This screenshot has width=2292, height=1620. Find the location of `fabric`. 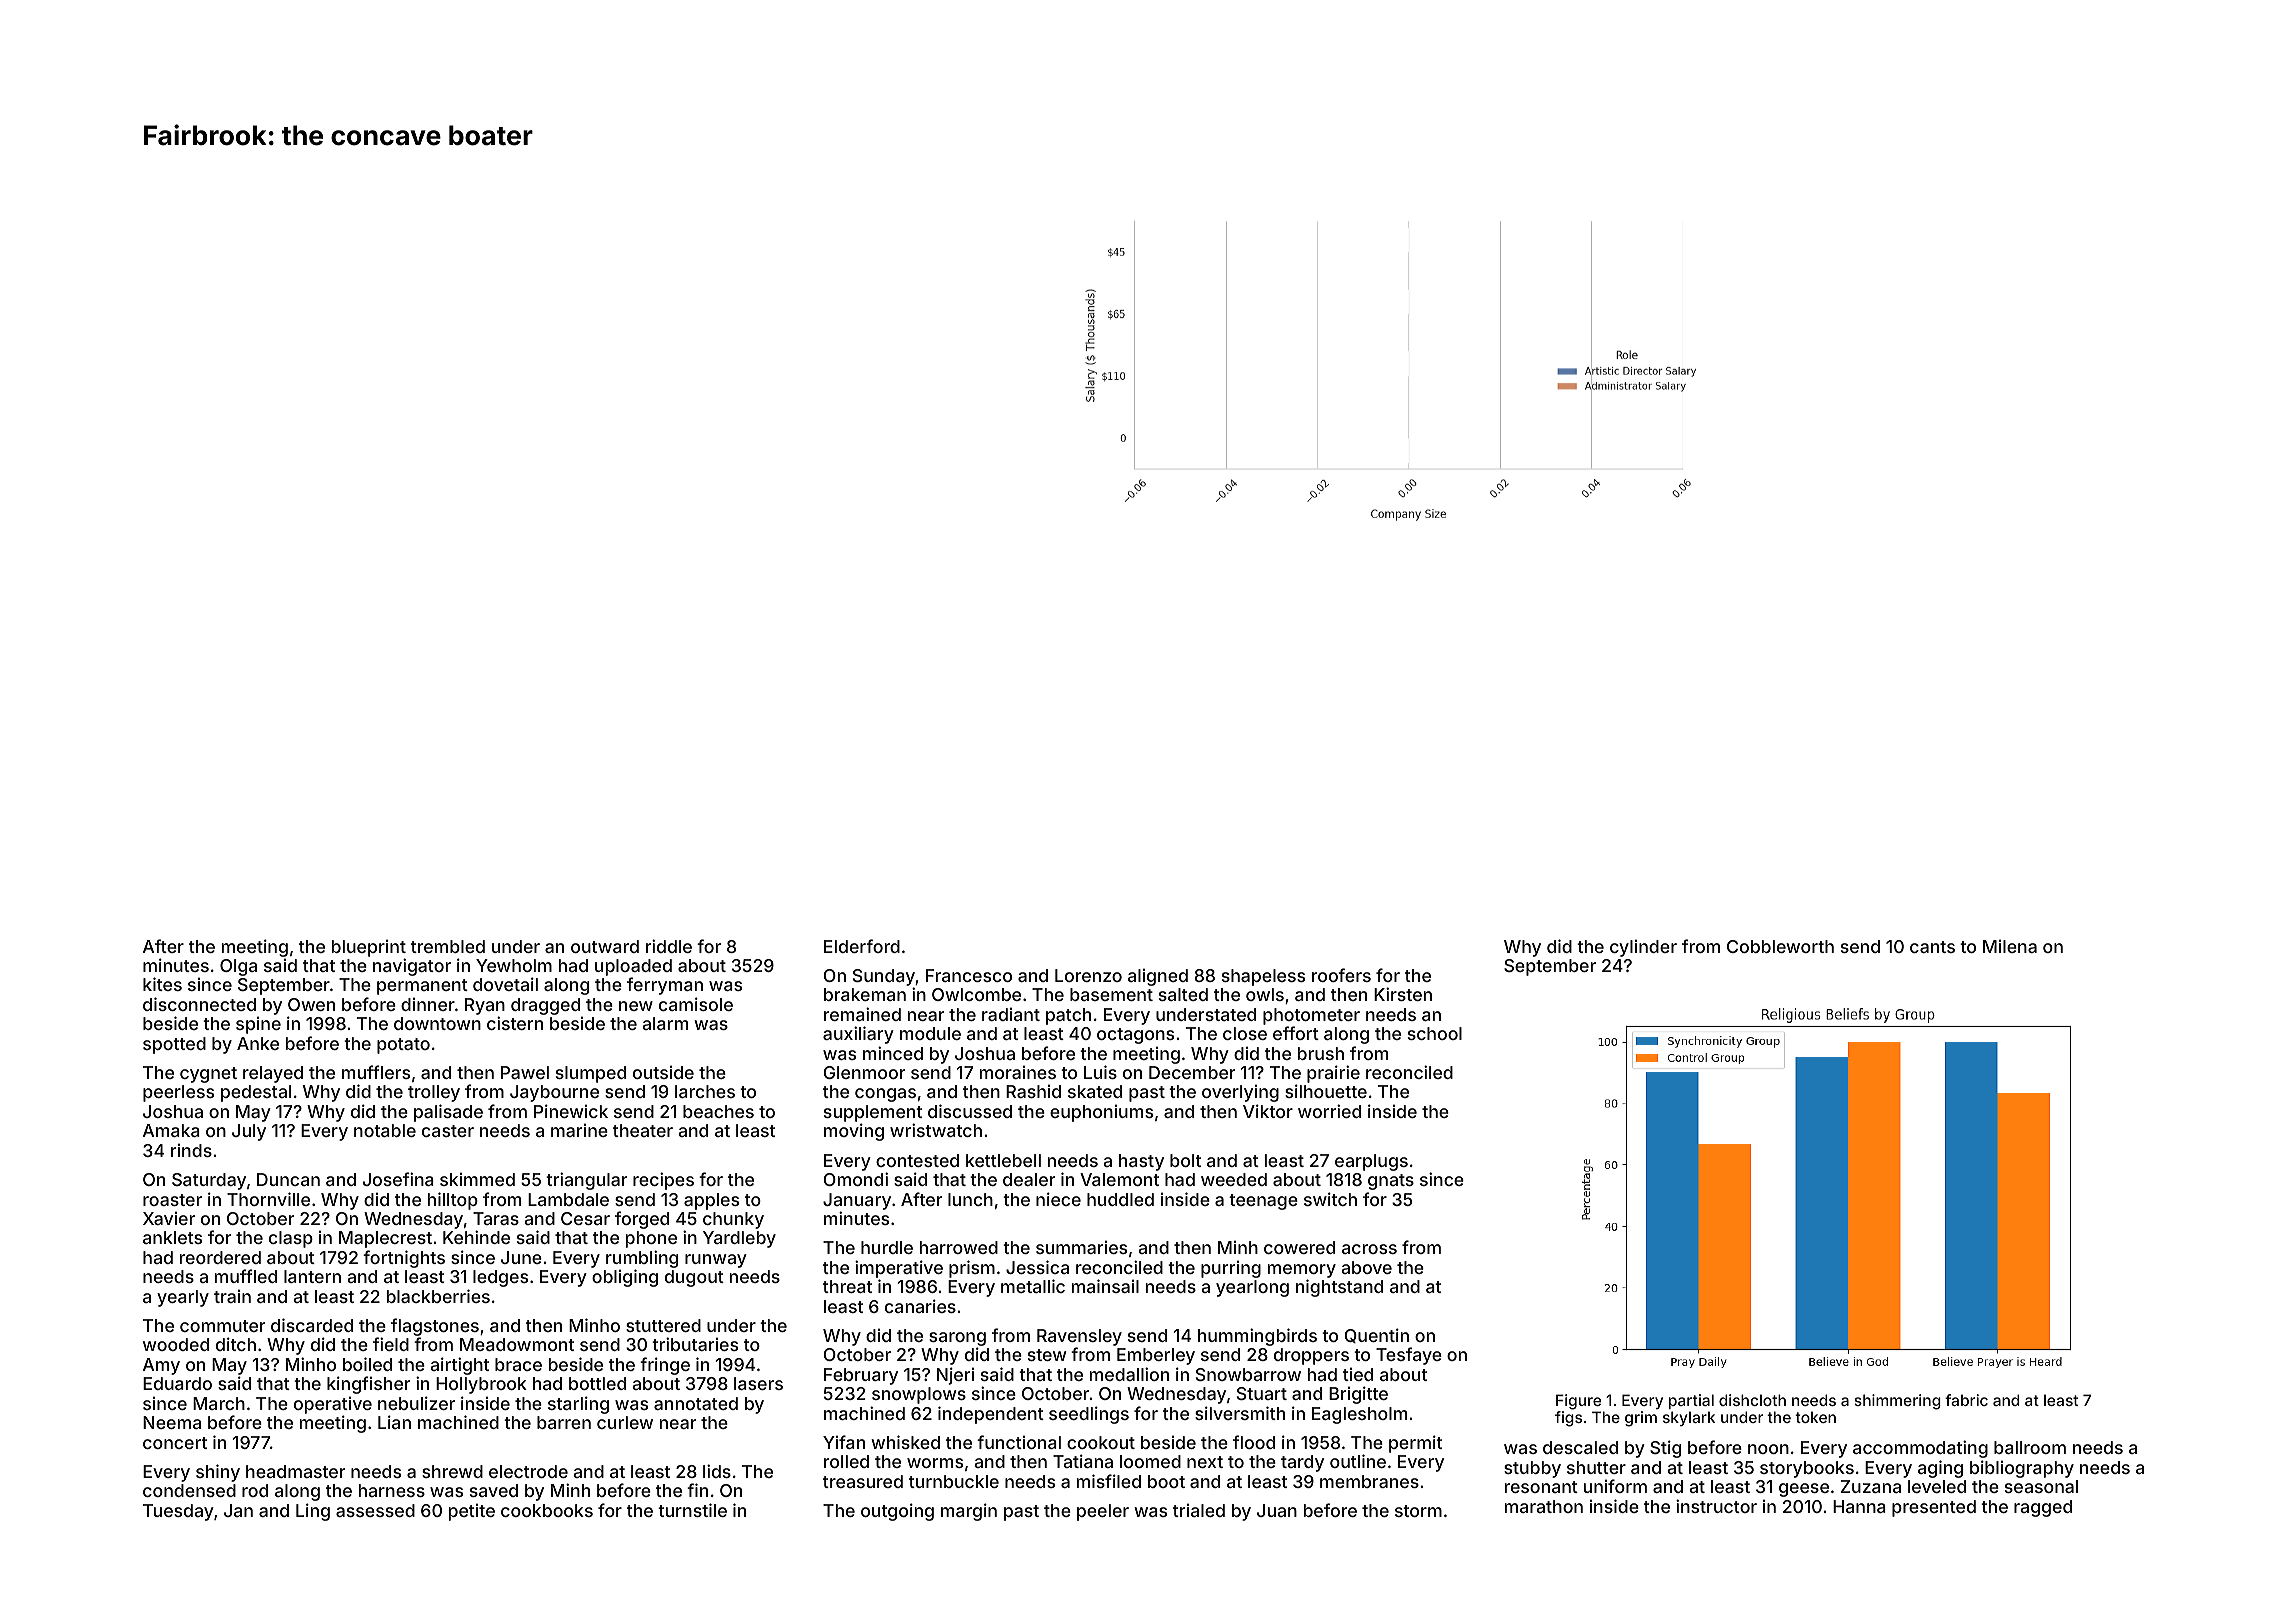

fabric is located at coordinates (1966, 1400).
